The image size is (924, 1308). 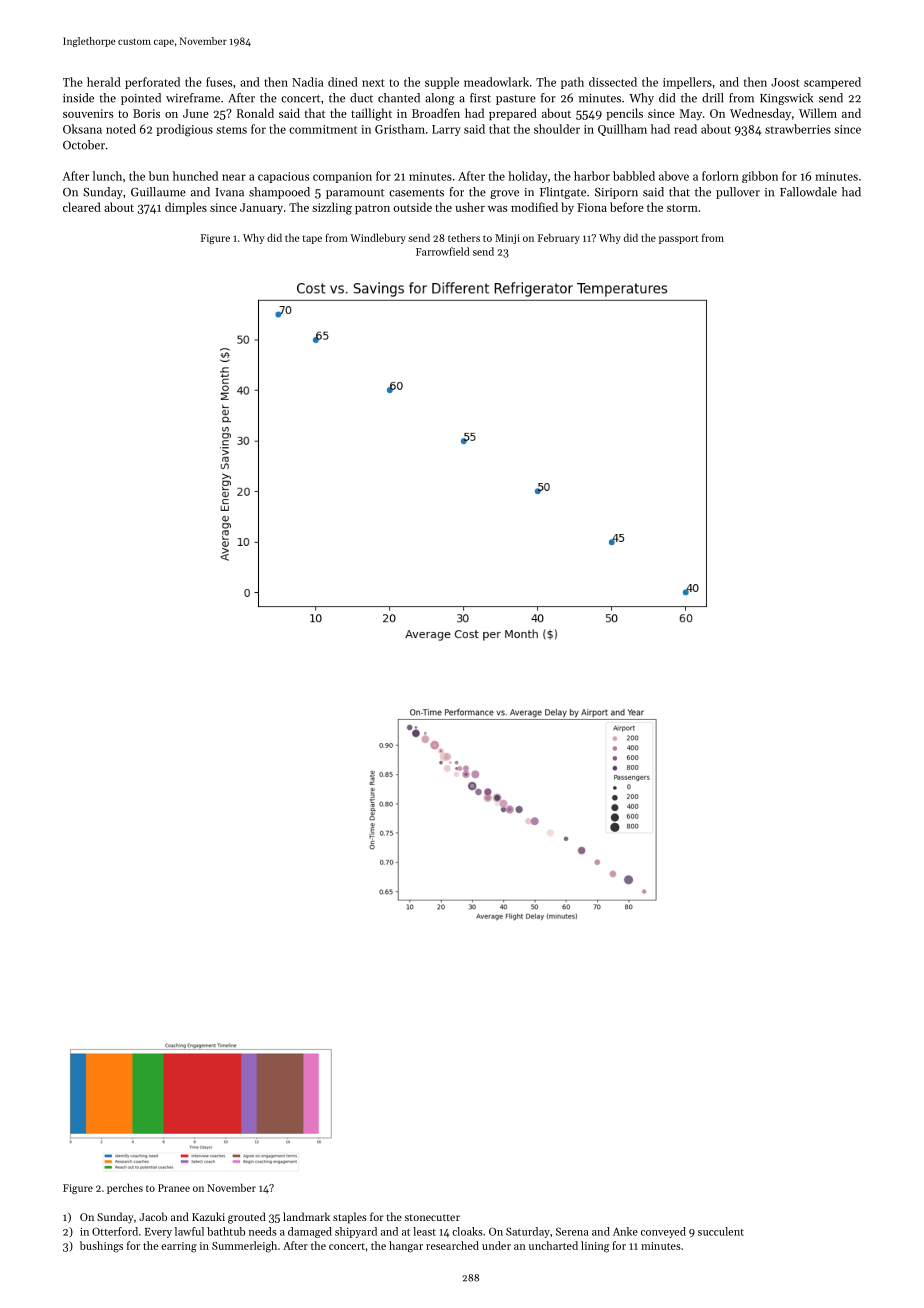 What do you see at coordinates (125, 1188) in the page?
I see `perches` at bounding box center [125, 1188].
